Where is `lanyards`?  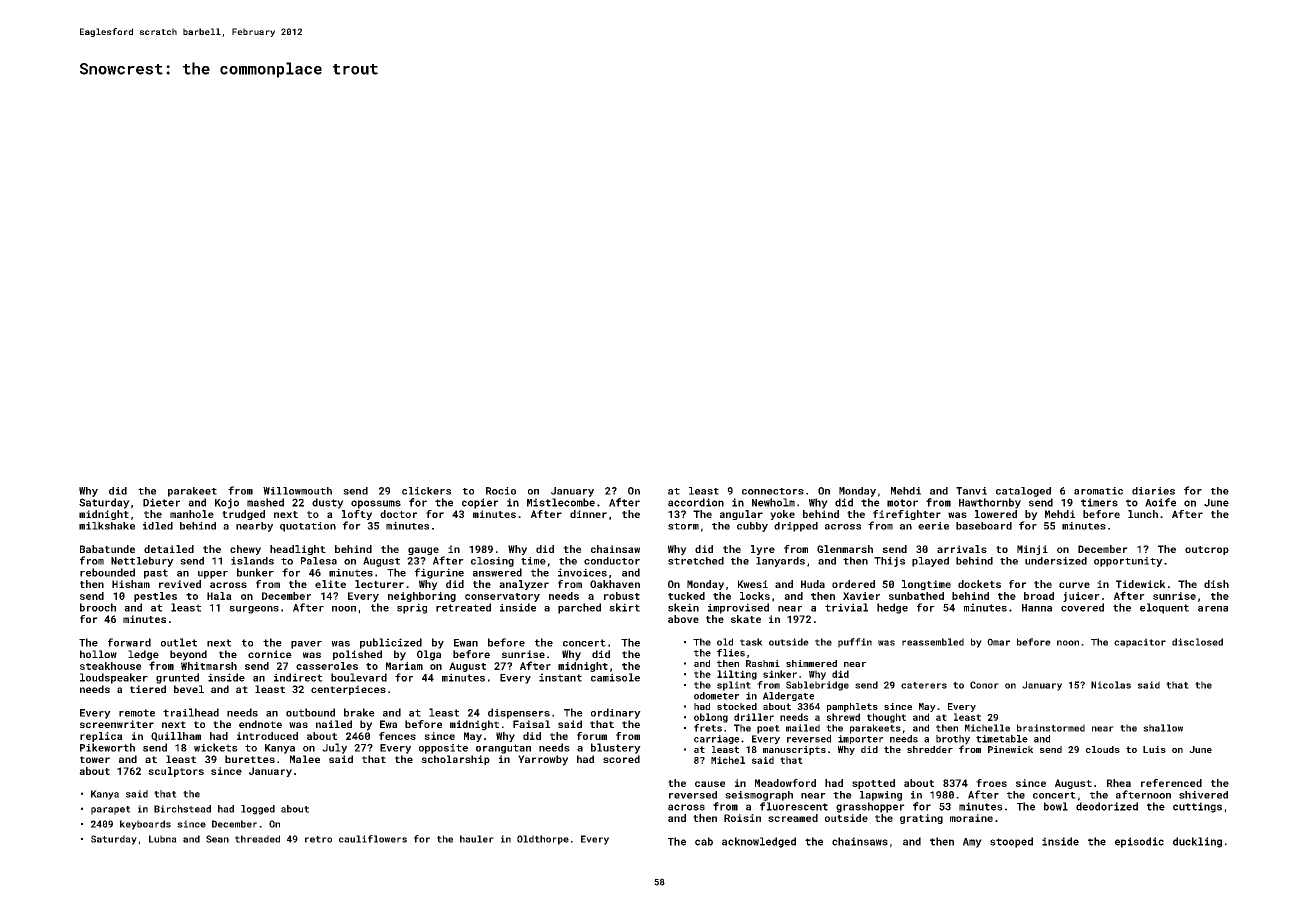
lanyards is located at coordinates (780, 562).
